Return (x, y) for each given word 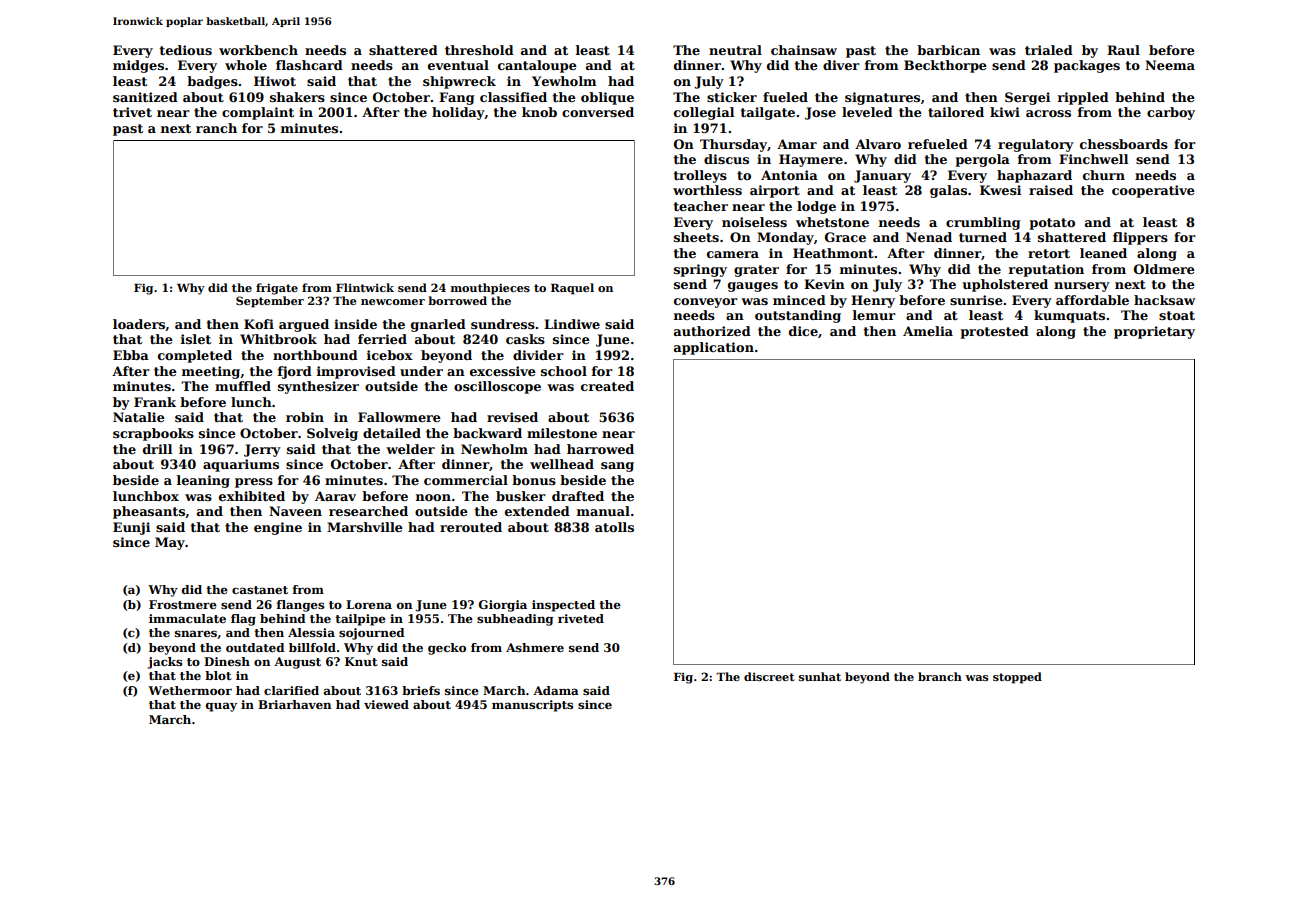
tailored (956, 112)
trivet (132, 112)
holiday (458, 113)
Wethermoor (190, 690)
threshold (479, 50)
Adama (556, 690)
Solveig (332, 434)
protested (994, 332)
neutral (735, 50)
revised (512, 417)
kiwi (1005, 112)
